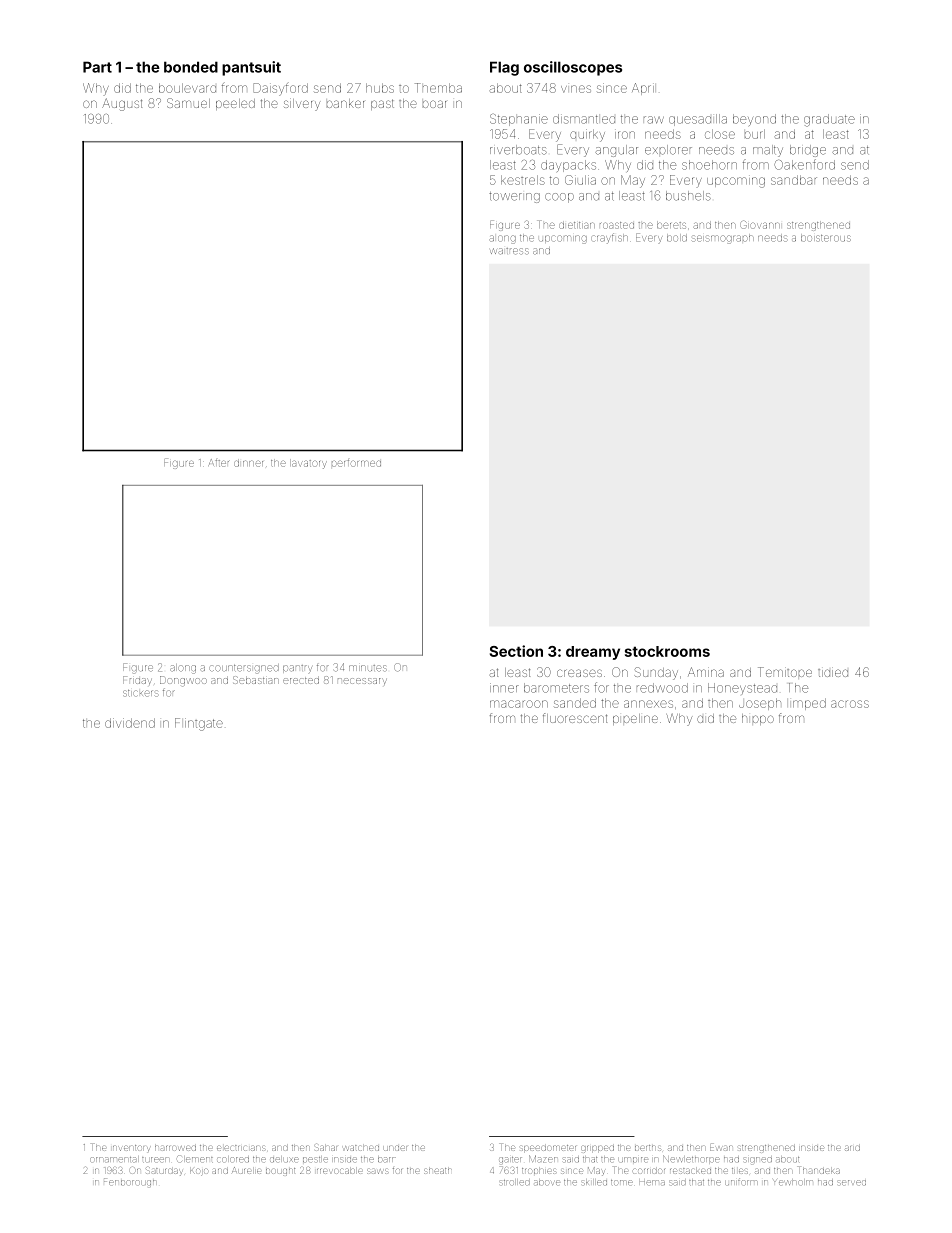 Image resolution: width=952 pixels, height=1233 pixels. What do you see at coordinates (218, 463) in the screenshot?
I see `After` at bounding box center [218, 463].
